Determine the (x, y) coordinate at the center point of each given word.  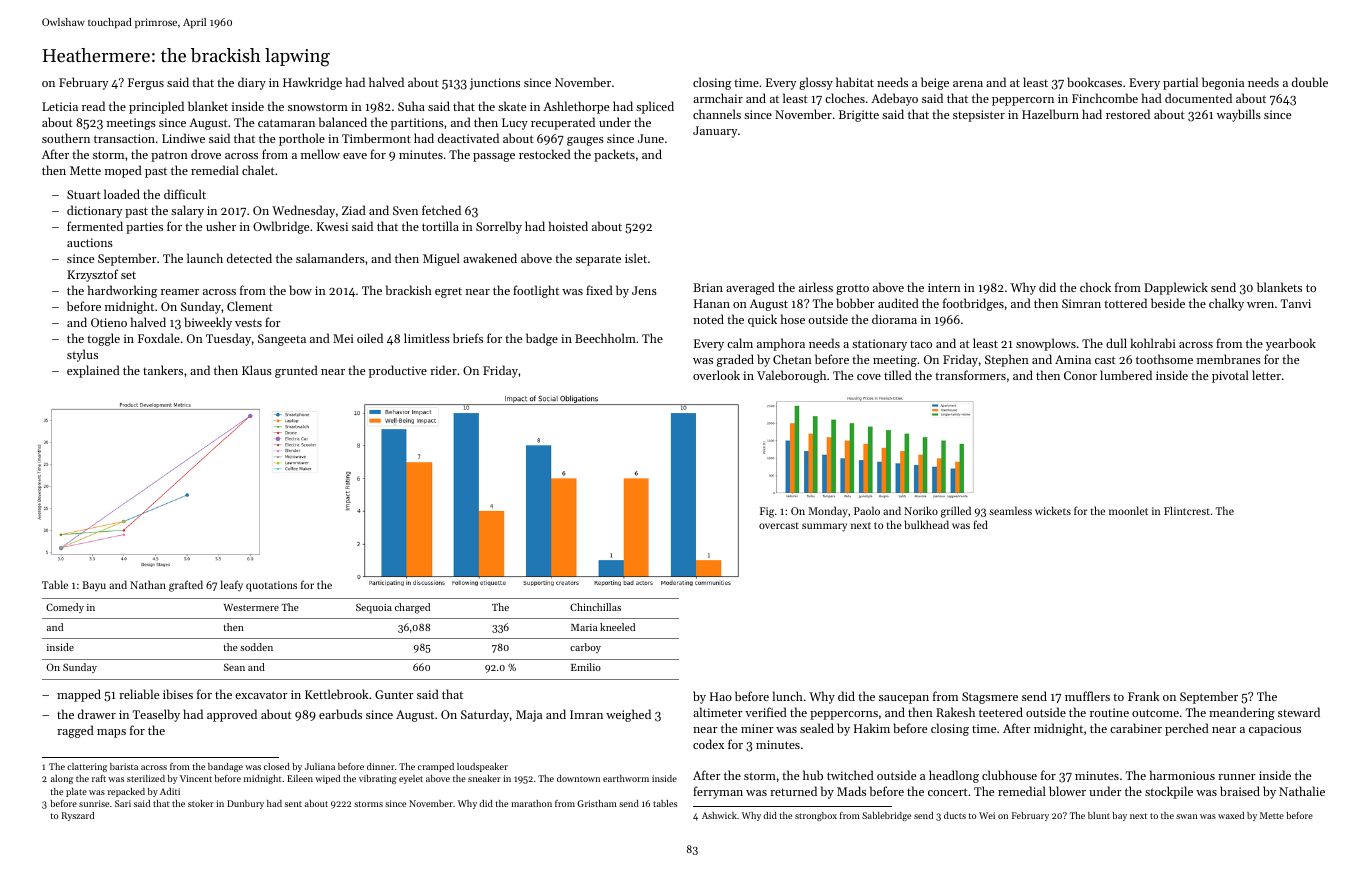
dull (1116, 343)
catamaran (286, 123)
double (1310, 82)
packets (614, 155)
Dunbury (245, 804)
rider (443, 370)
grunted (296, 371)
